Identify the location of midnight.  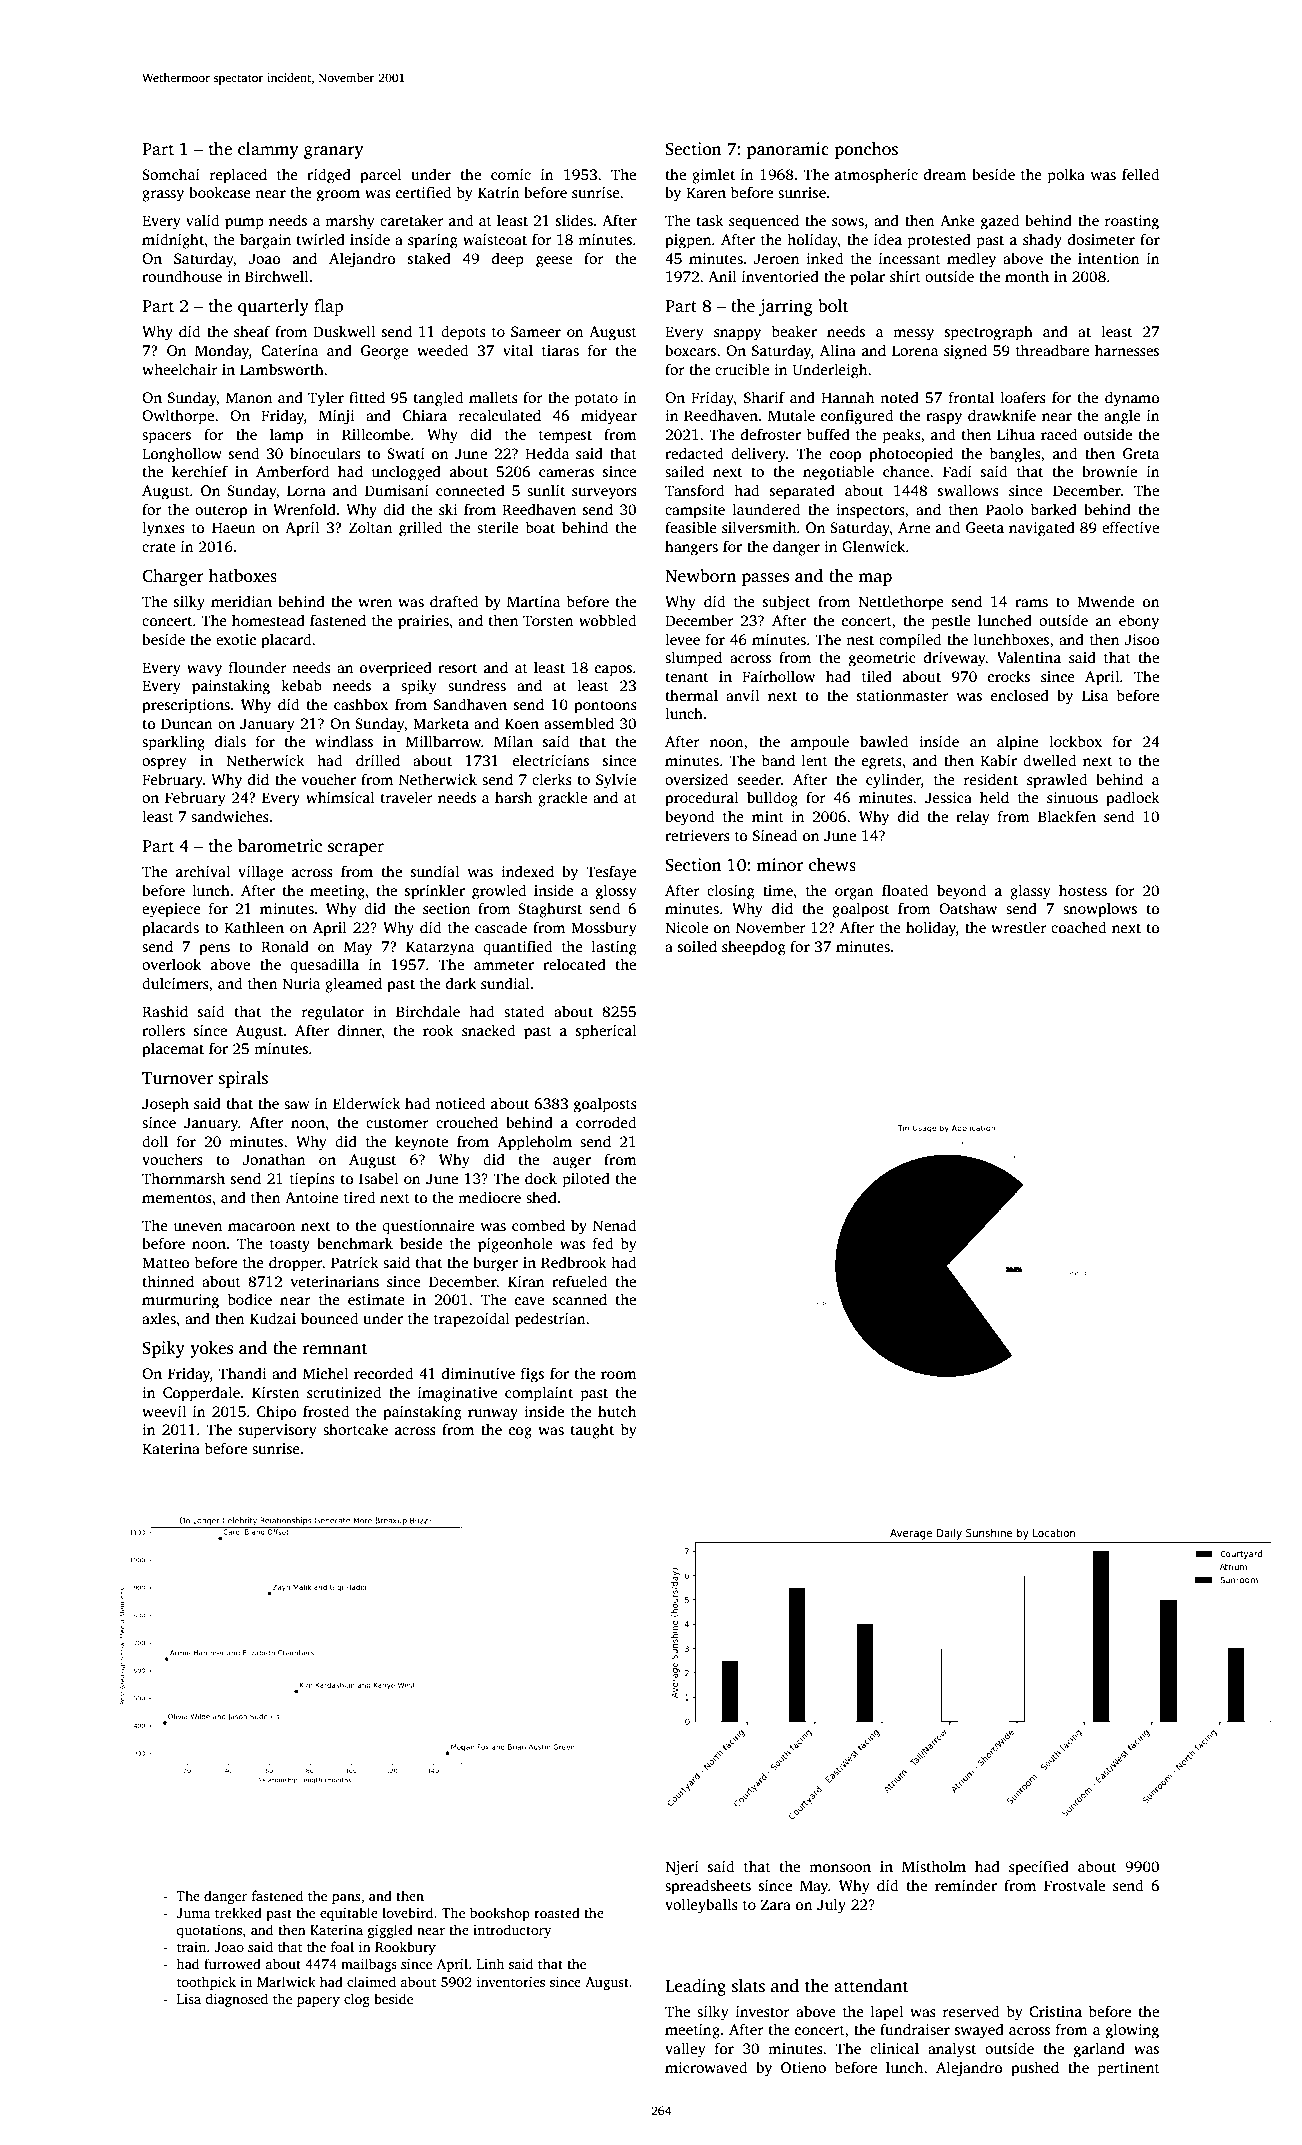
(173, 241).
